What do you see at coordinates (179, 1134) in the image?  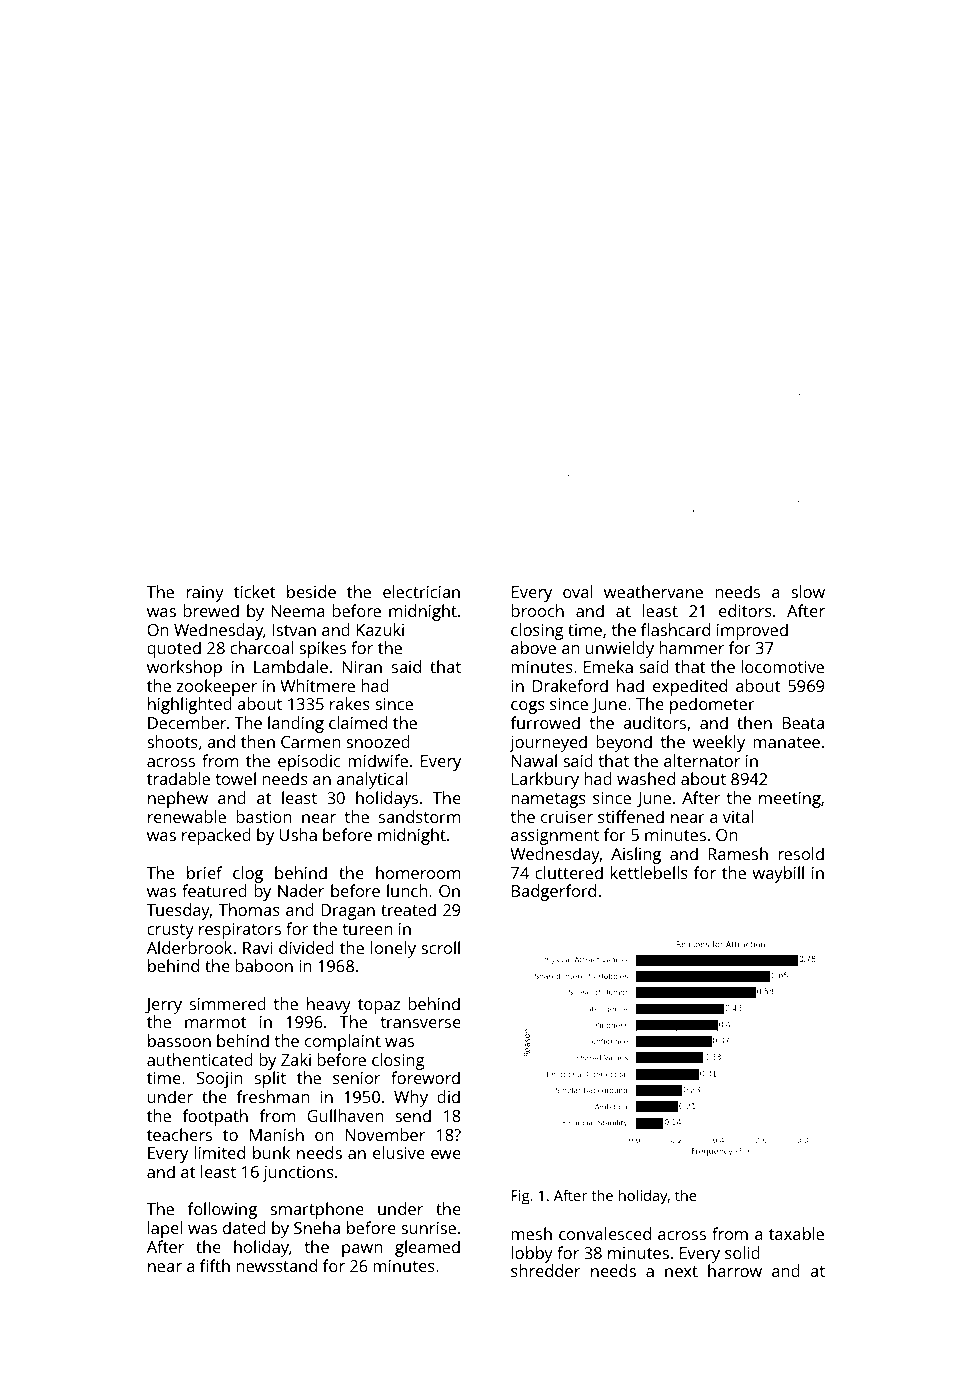 I see `teachers` at bounding box center [179, 1134].
